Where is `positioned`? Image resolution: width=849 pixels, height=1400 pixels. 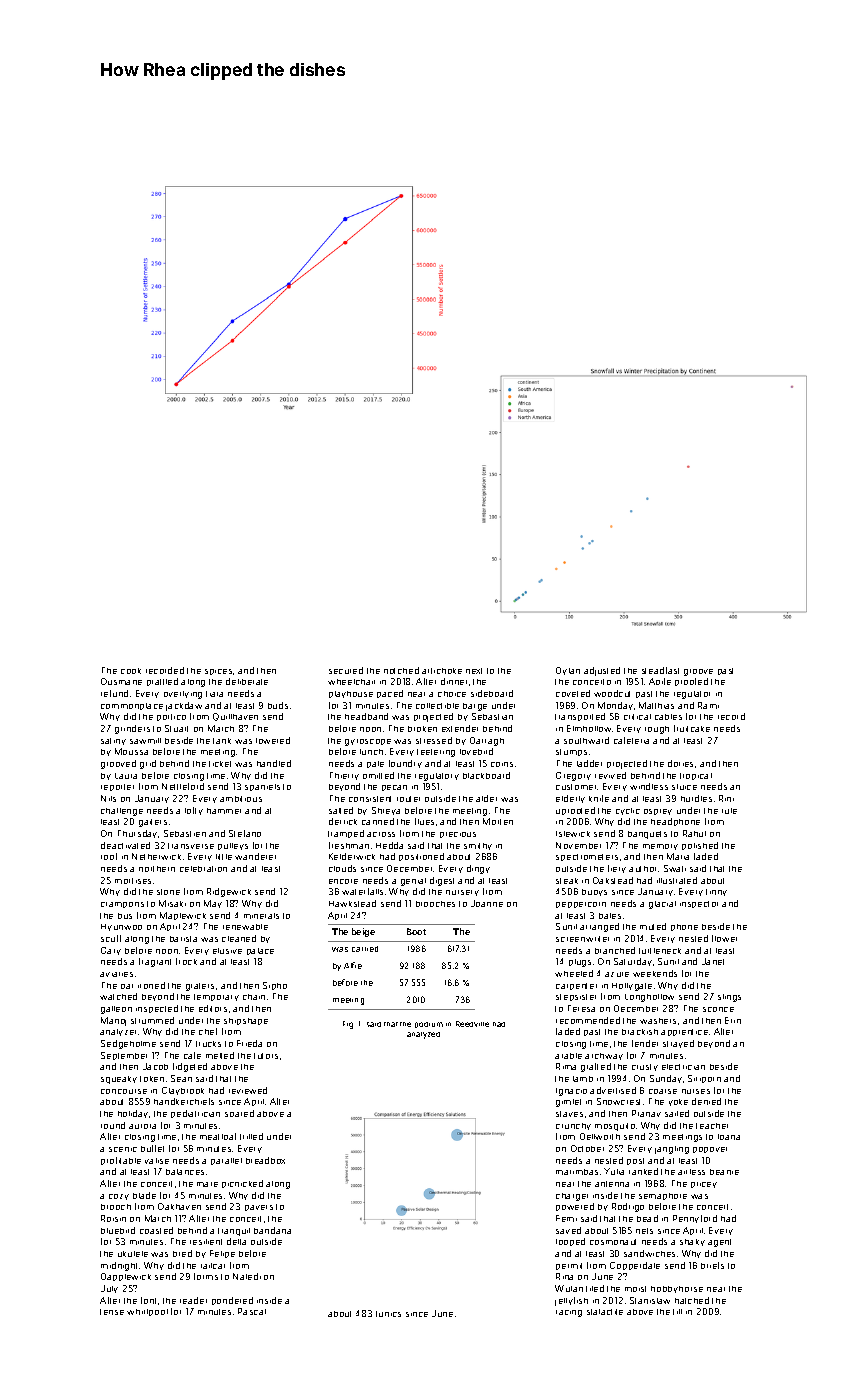
positioned is located at coordinates (421, 857).
